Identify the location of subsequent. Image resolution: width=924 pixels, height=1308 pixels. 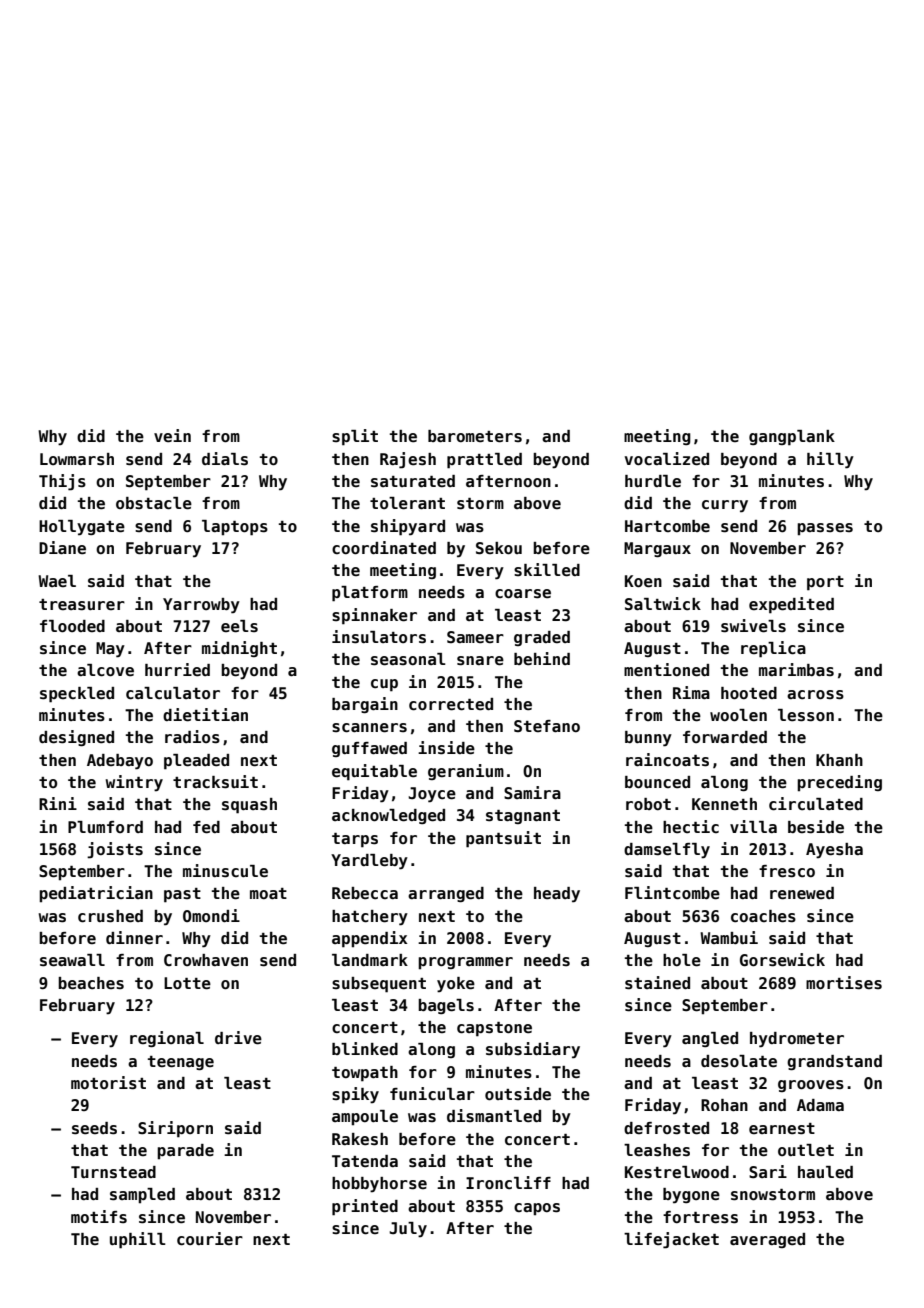
(379, 985).
